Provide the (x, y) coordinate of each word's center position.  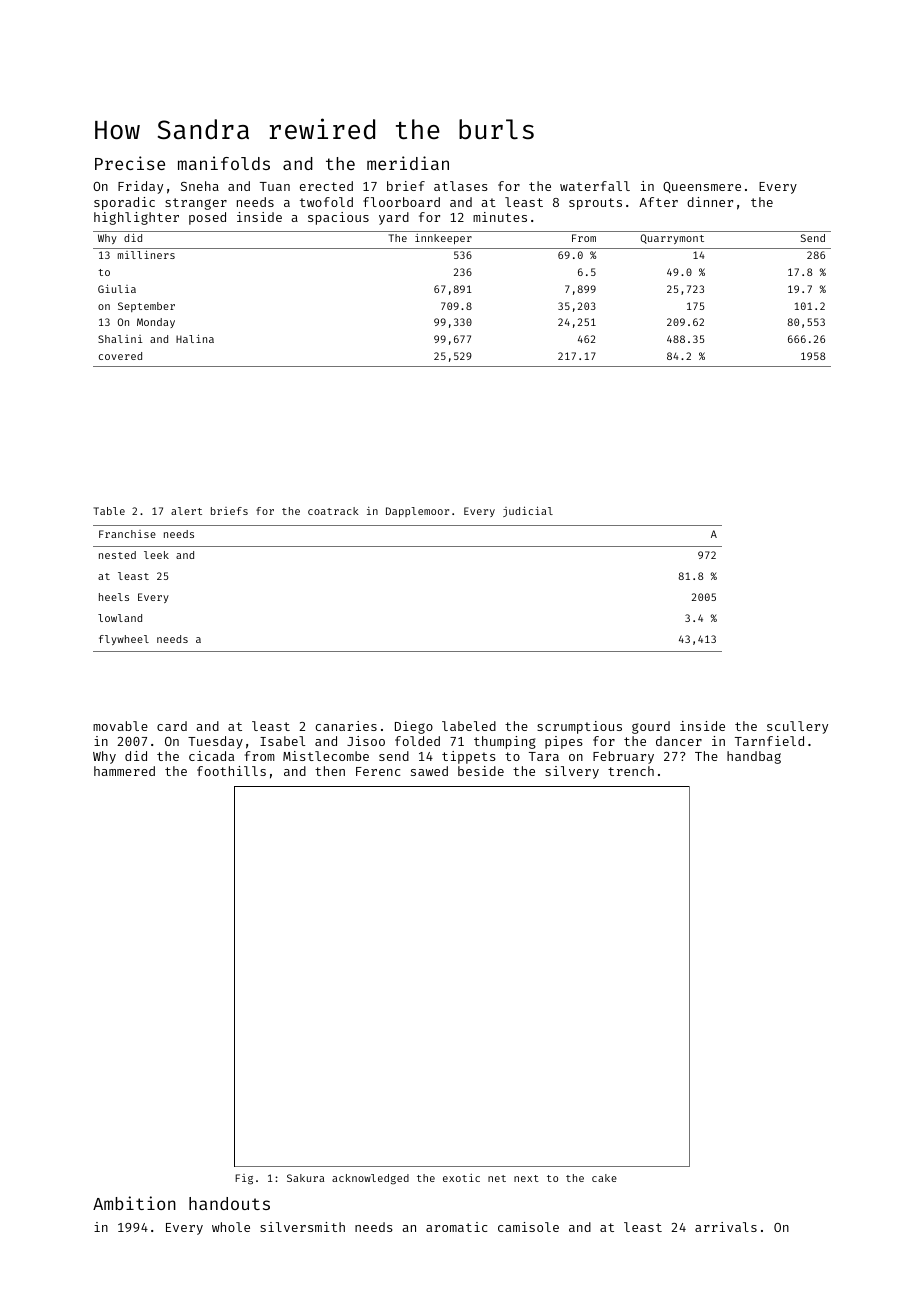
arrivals (726, 1227)
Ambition (134, 1203)
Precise (130, 163)
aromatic (456, 1227)
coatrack (333, 511)
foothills (231, 771)
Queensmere (702, 187)
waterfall (595, 186)
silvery (572, 772)
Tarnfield (769, 741)
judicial (528, 511)
